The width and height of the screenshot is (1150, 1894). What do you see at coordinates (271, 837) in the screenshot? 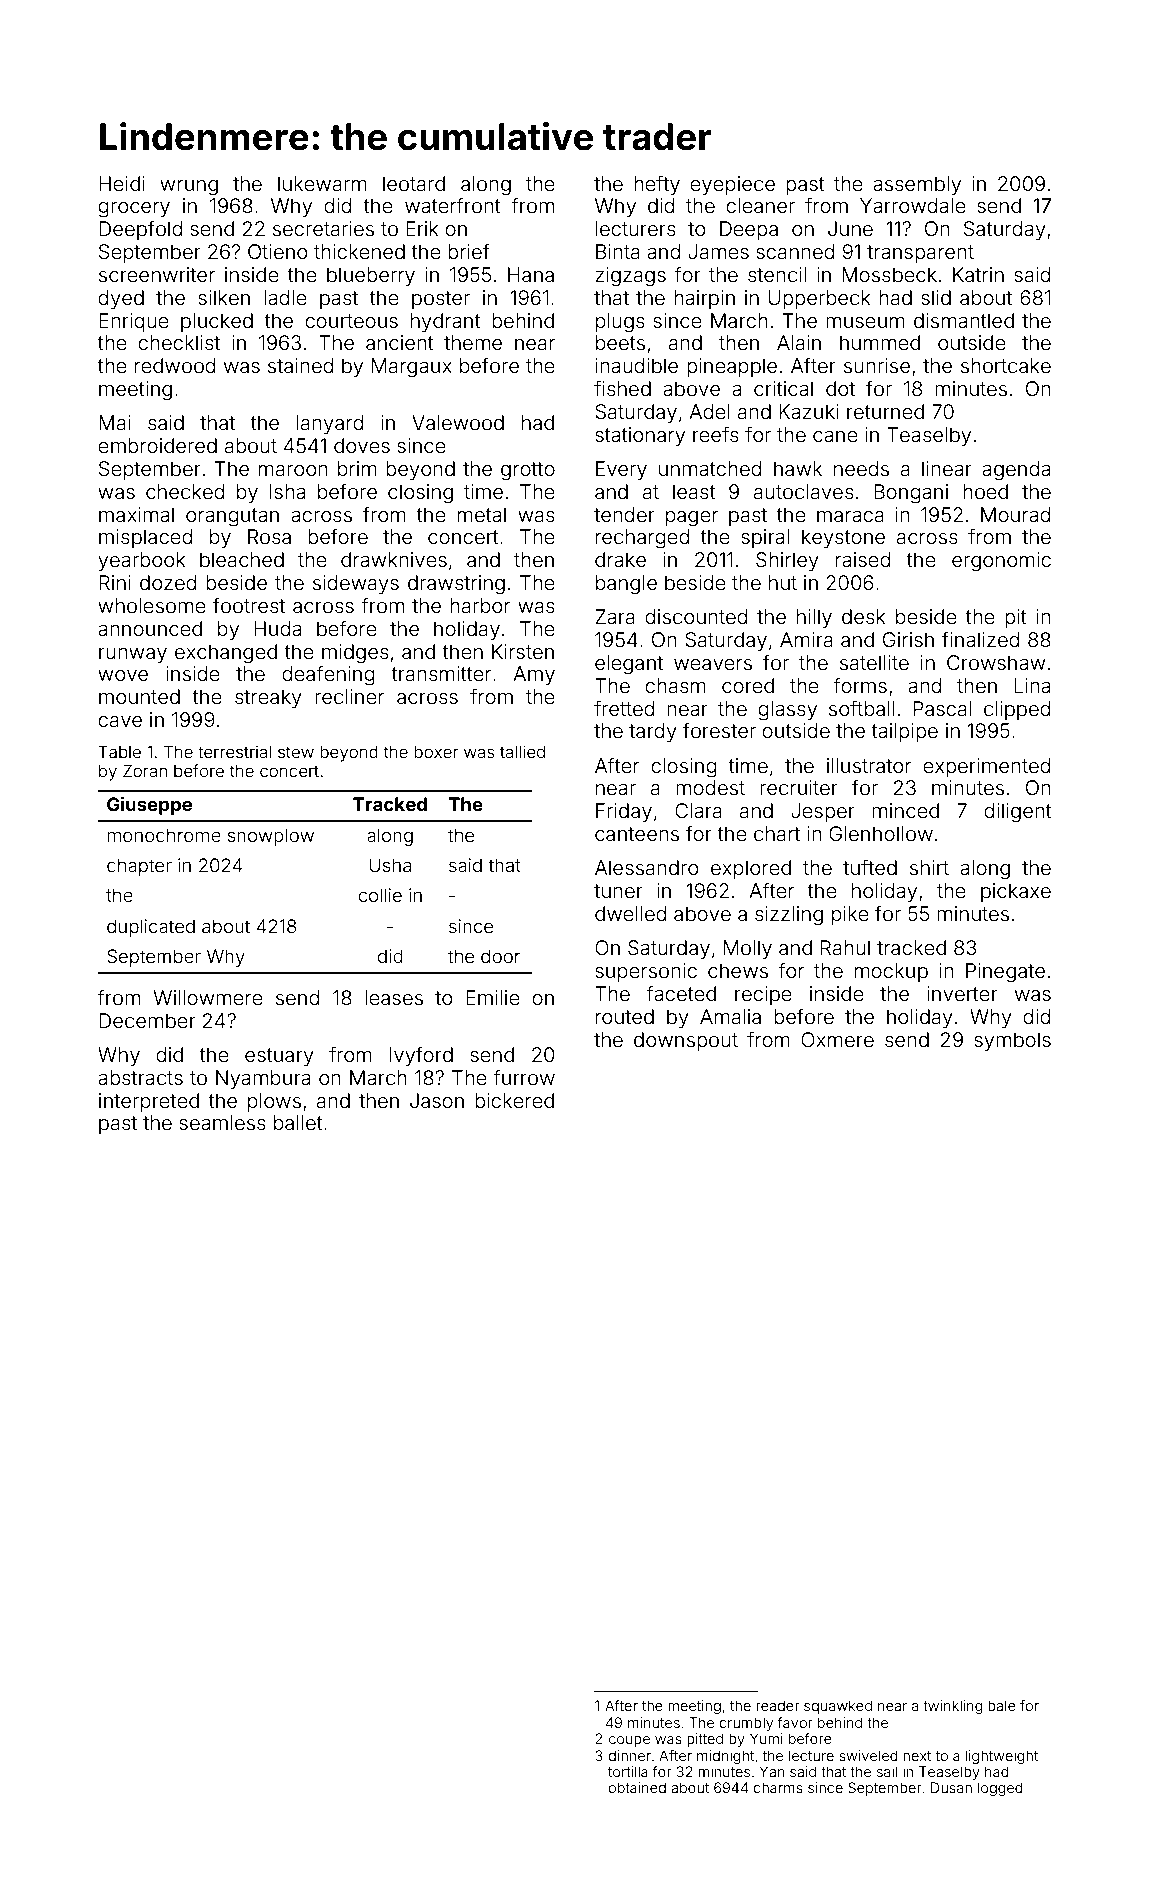
I see `snowplow` at bounding box center [271, 837].
